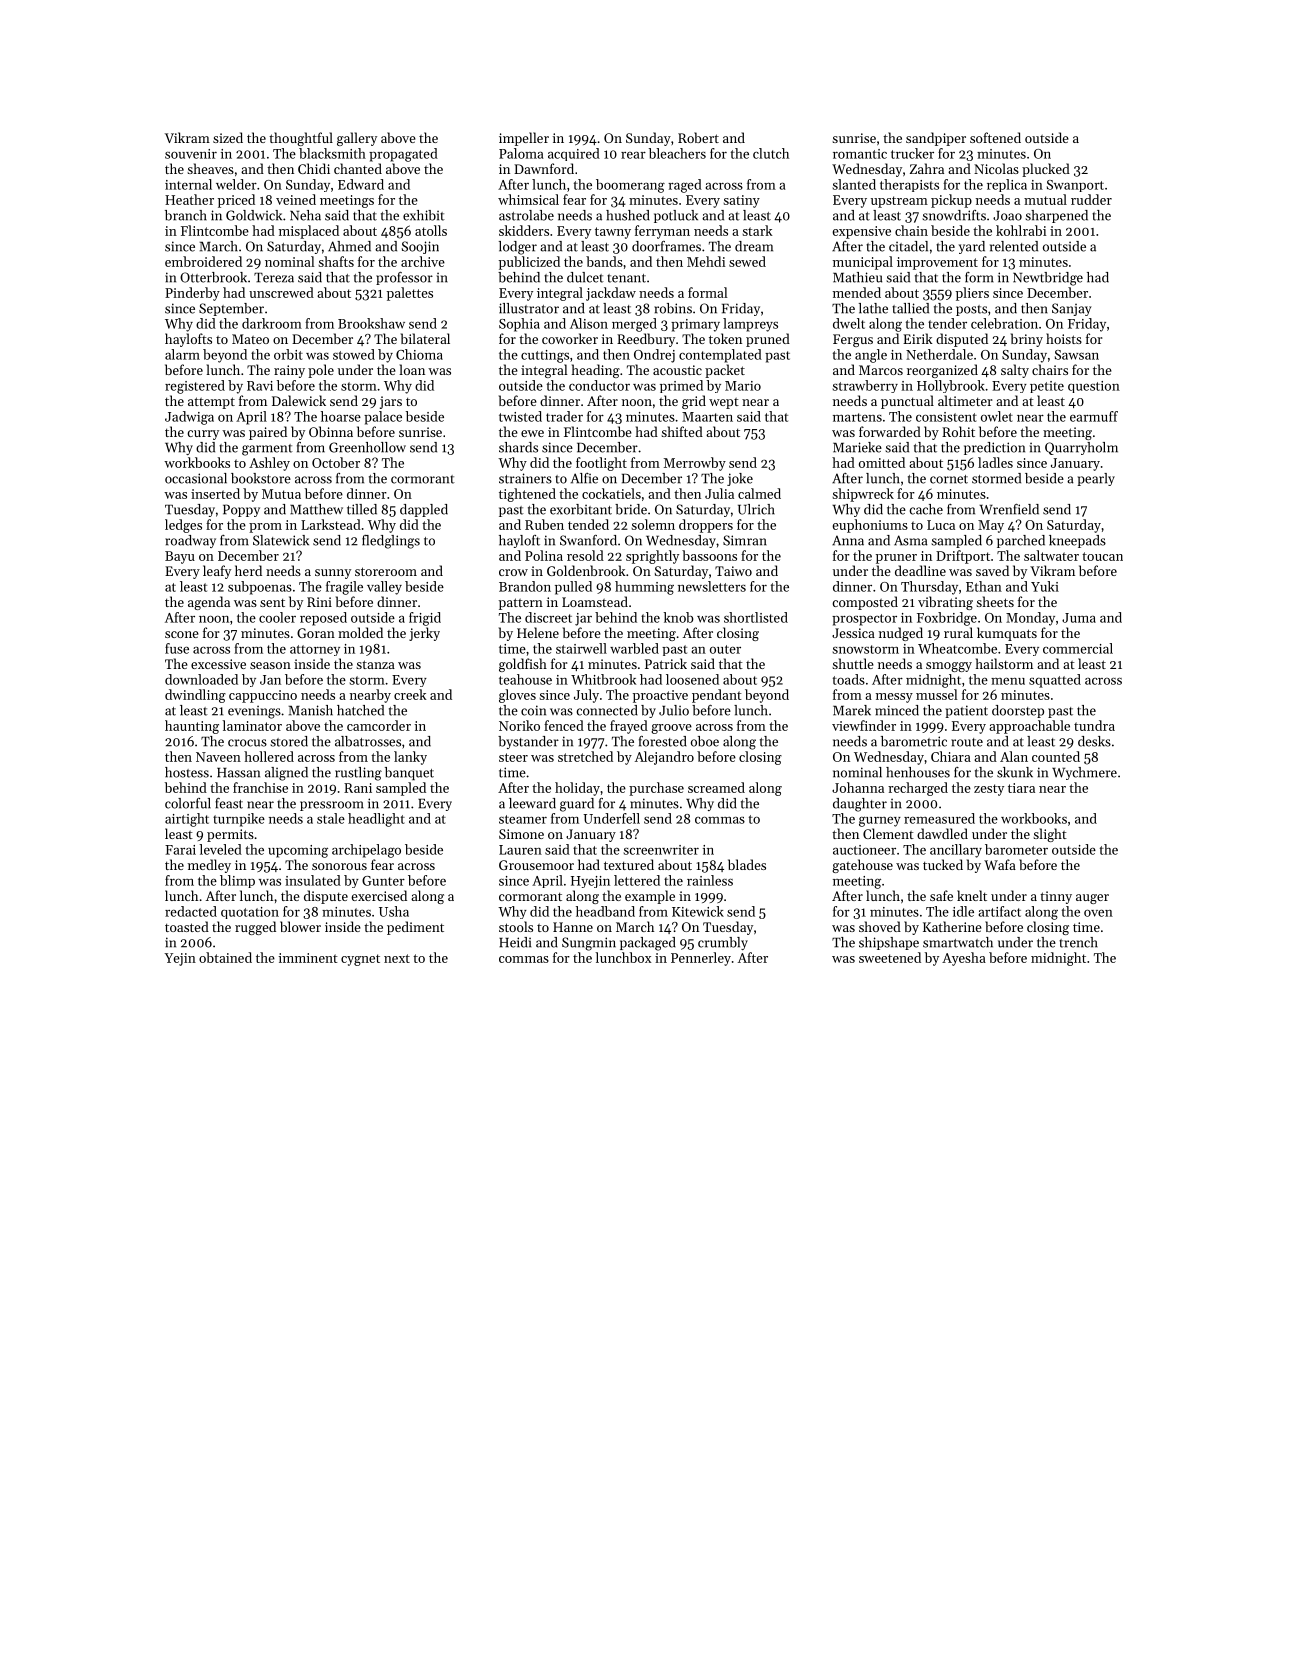 This image has height=1668, width=1289. What do you see at coordinates (544, 524) in the image?
I see `Ruben` at bounding box center [544, 524].
